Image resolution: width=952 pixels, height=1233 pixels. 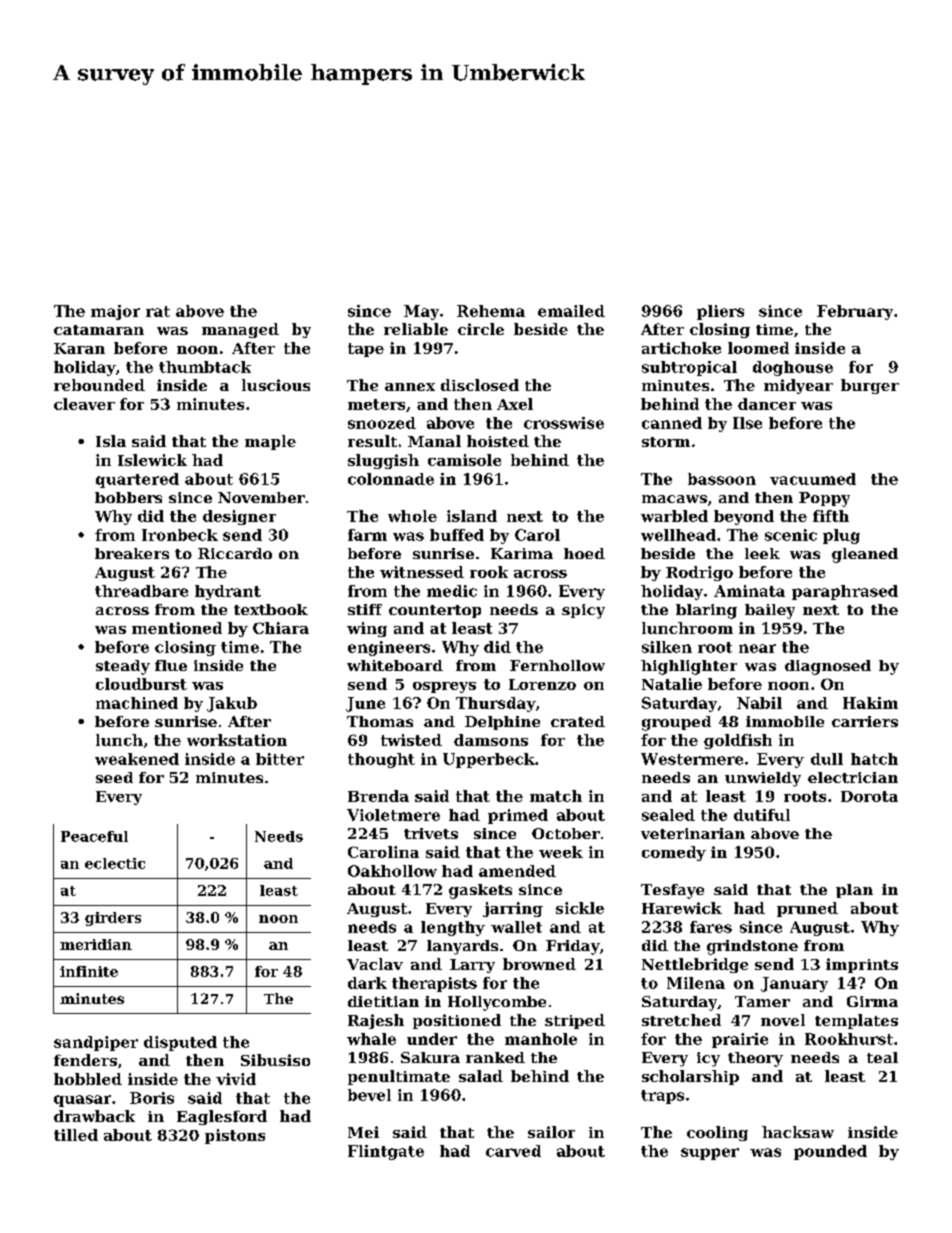 I want to click on Rehema, so click(x=491, y=311).
